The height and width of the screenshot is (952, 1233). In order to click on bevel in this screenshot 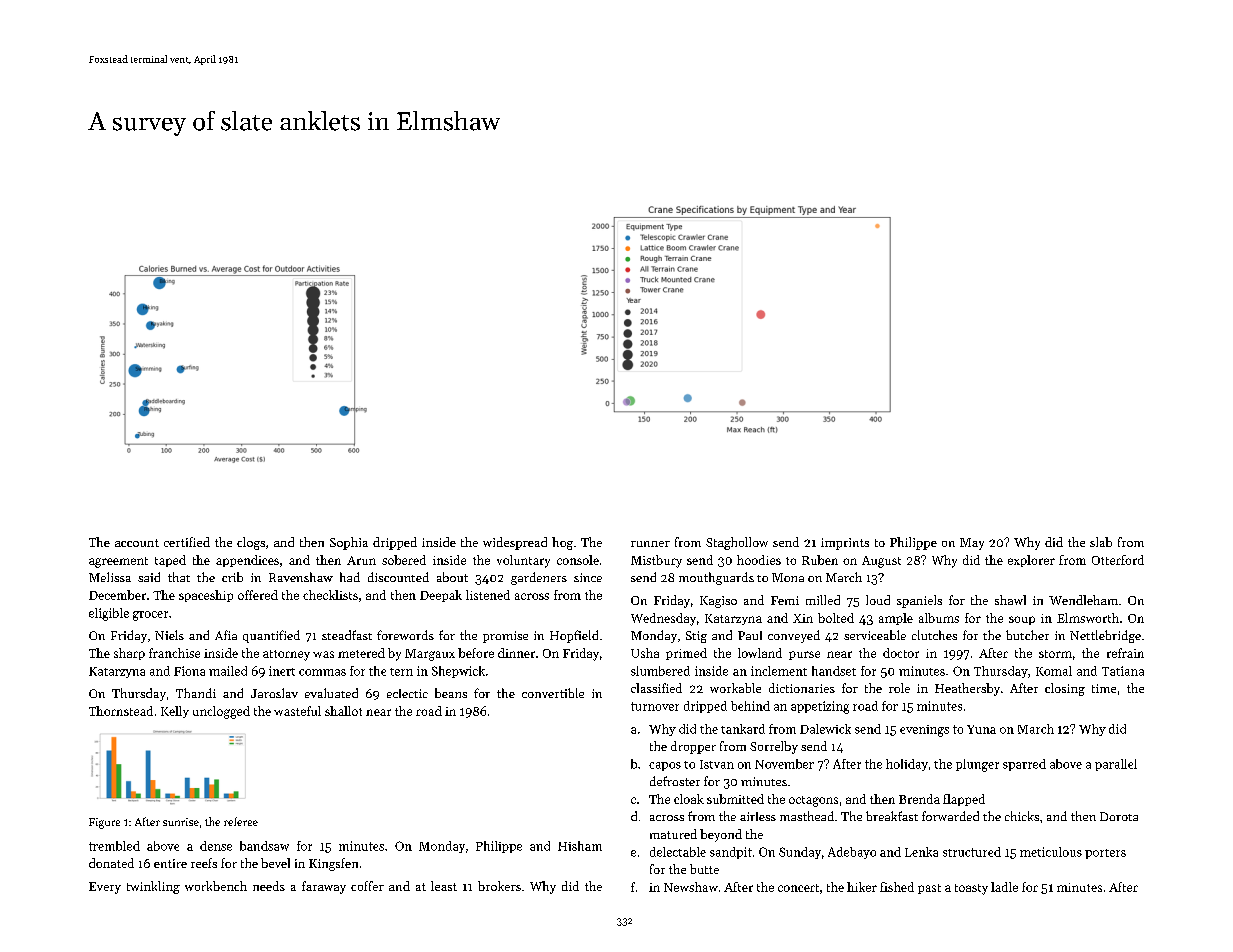, I will do `click(275, 863)`.
